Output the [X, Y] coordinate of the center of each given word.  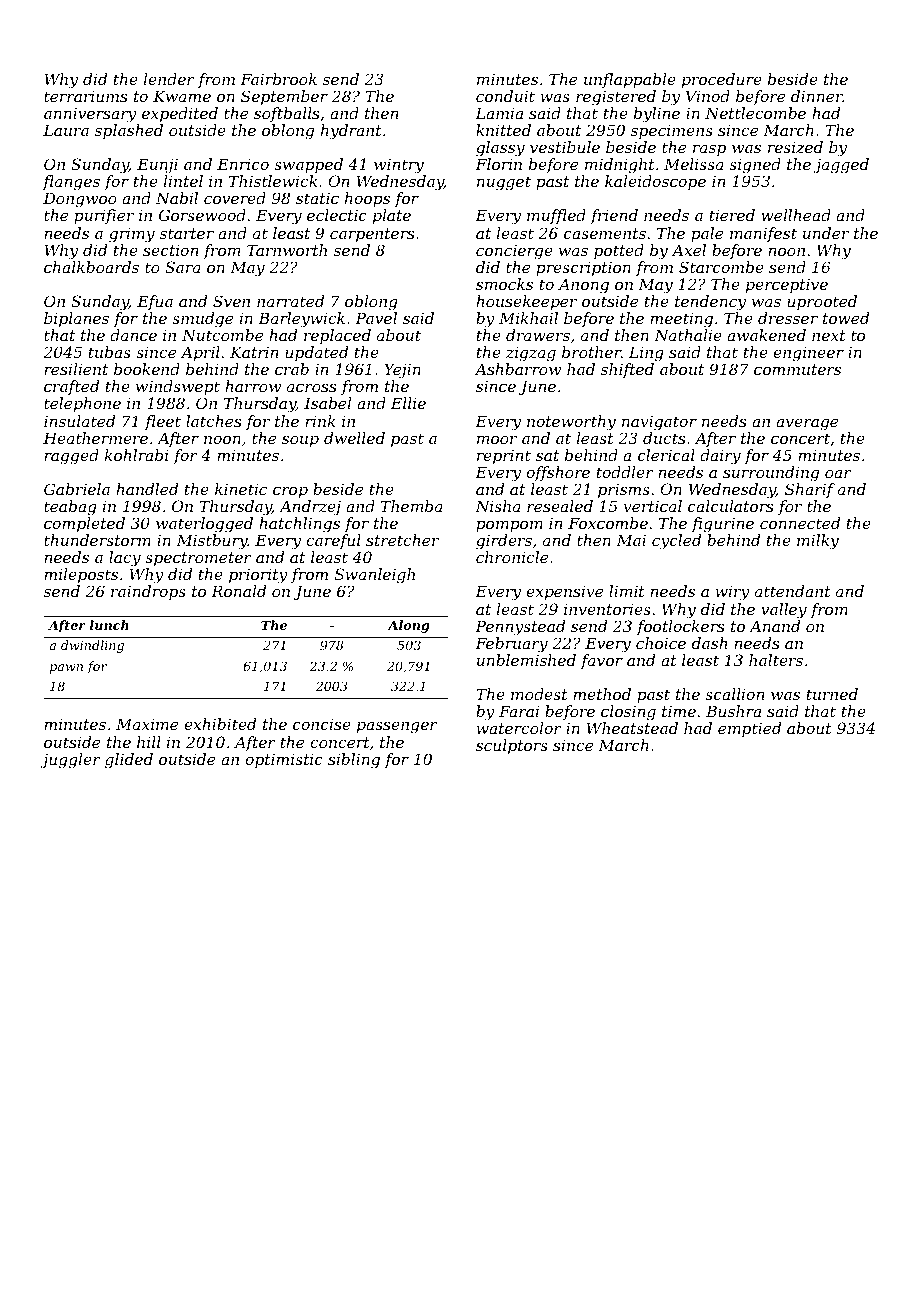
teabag [70, 508]
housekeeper [526, 302]
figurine [723, 525]
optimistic [284, 760]
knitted [503, 130]
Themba [412, 506]
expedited [180, 114]
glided [129, 761]
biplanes [76, 319]
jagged [841, 166]
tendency [710, 303]
